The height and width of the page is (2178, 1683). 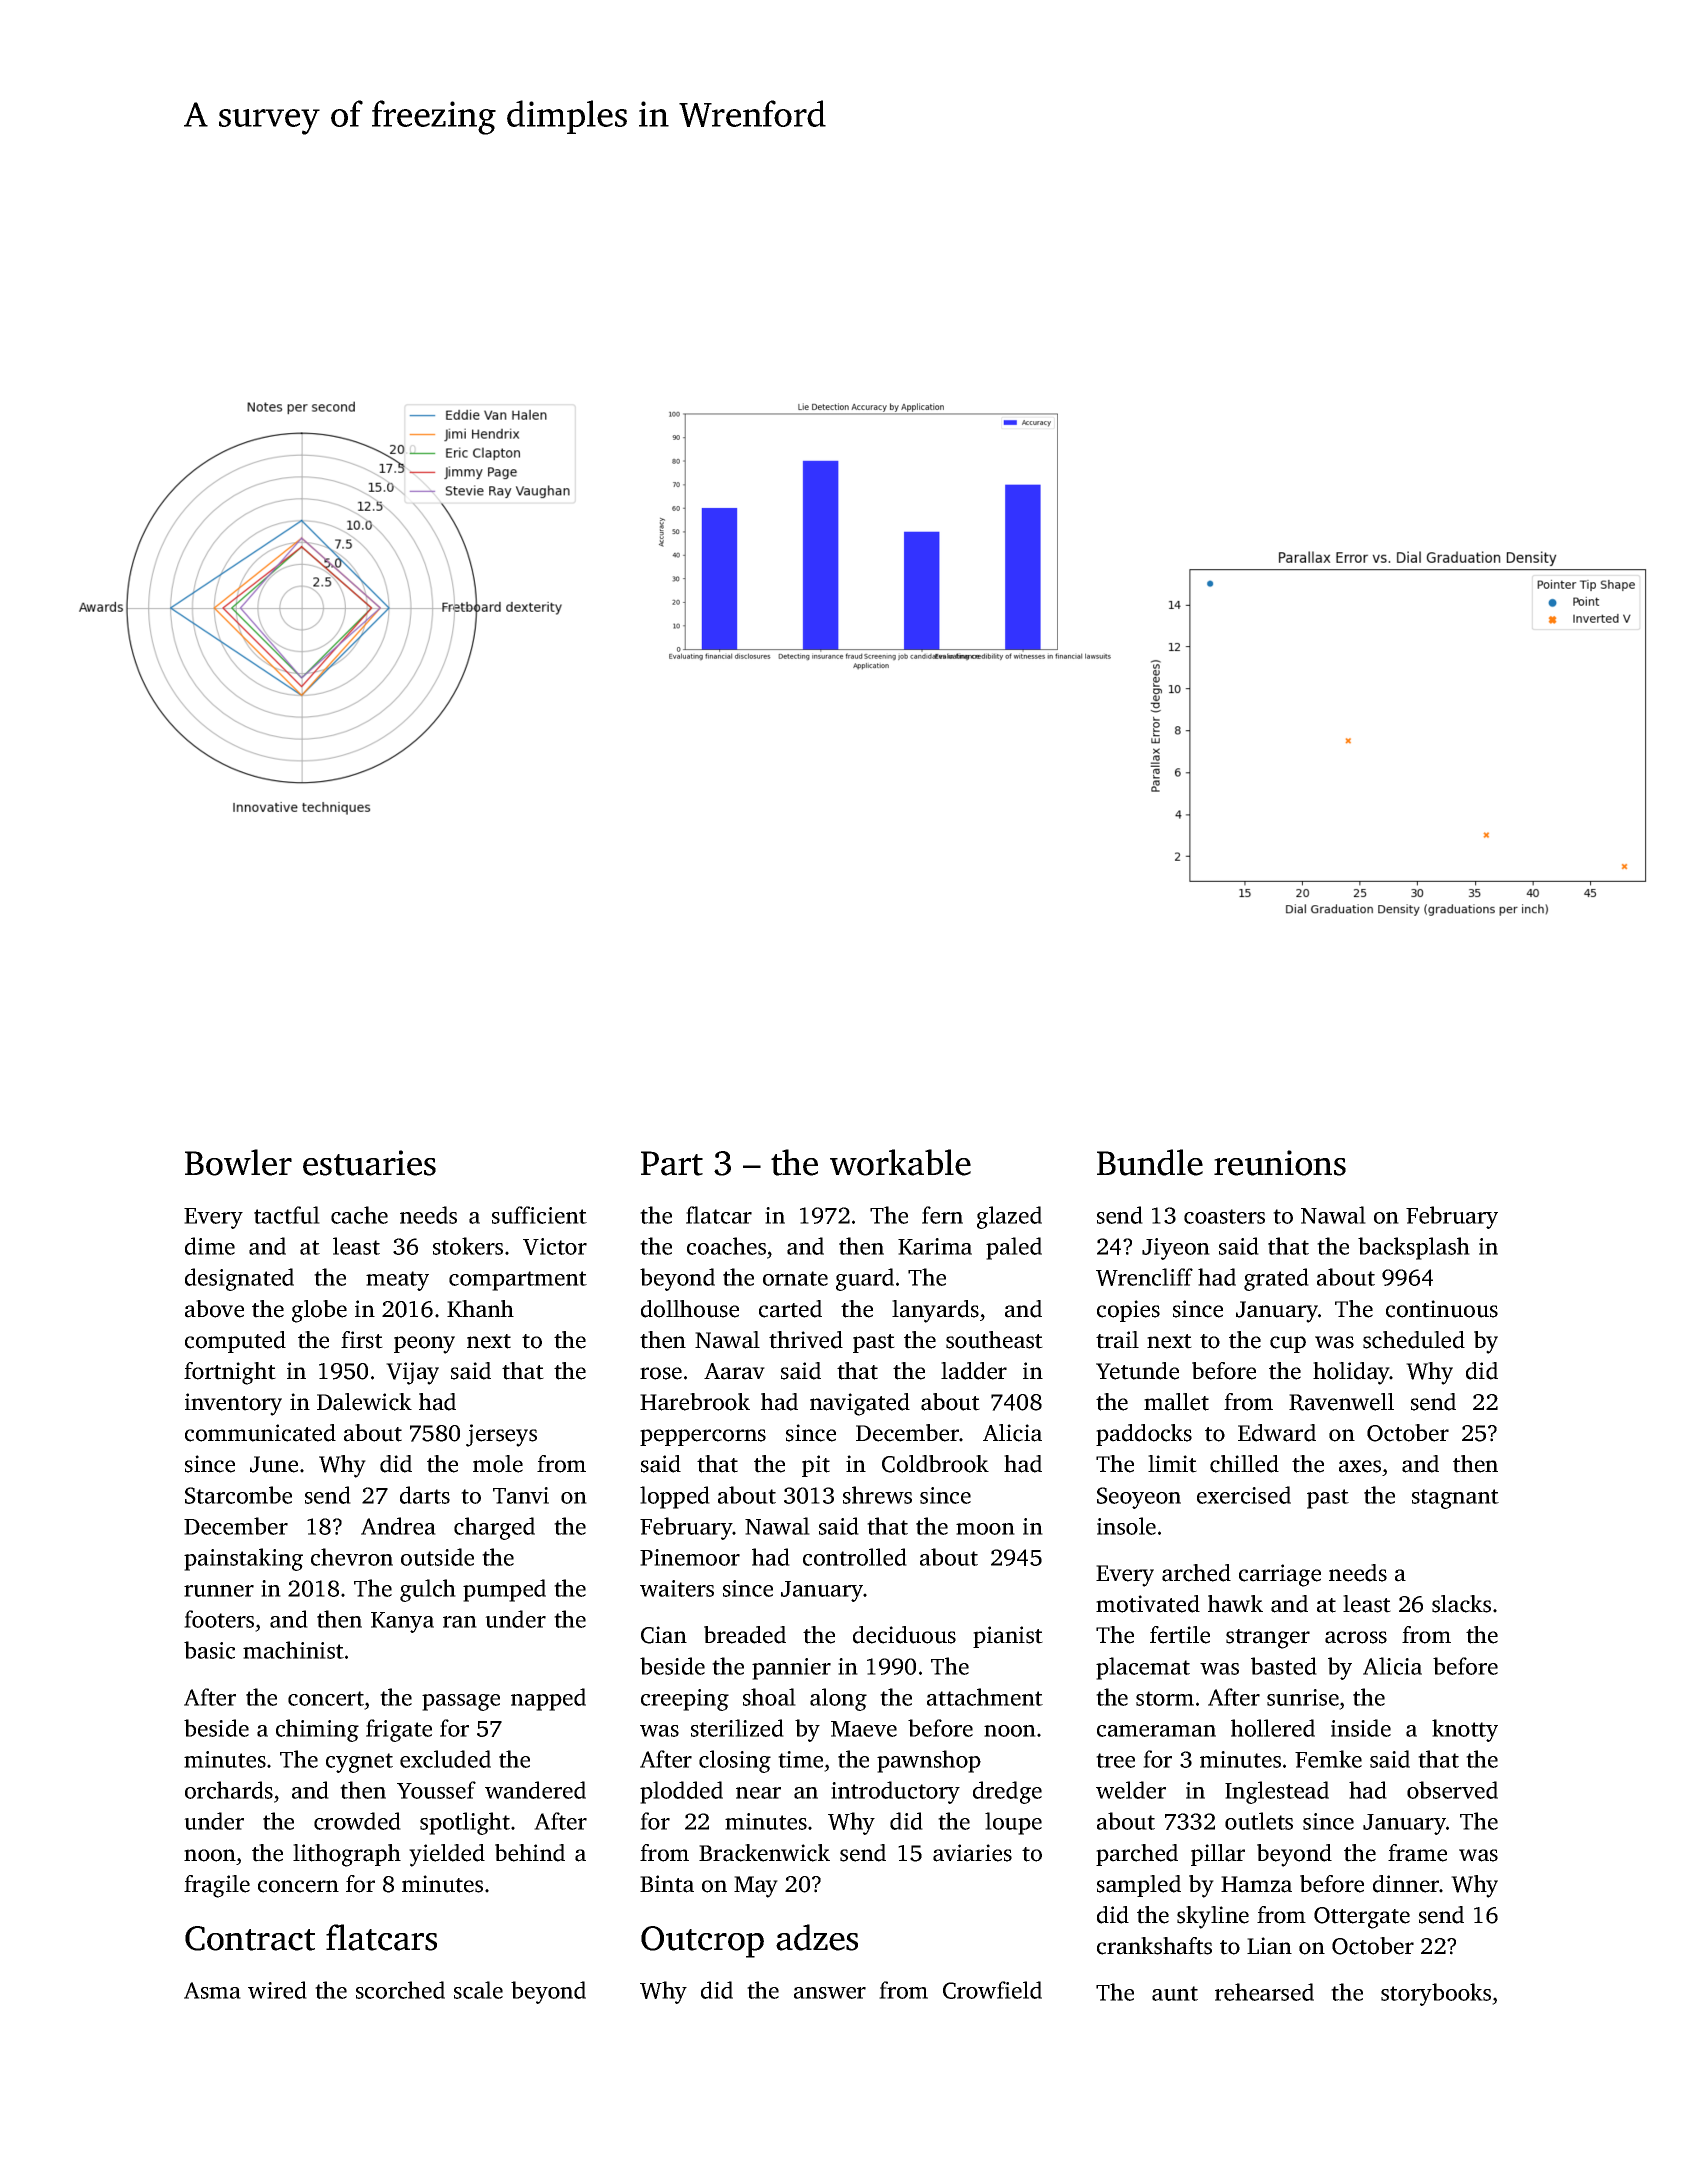 What do you see at coordinates (468, 1246) in the page?
I see `stokers` at bounding box center [468, 1246].
